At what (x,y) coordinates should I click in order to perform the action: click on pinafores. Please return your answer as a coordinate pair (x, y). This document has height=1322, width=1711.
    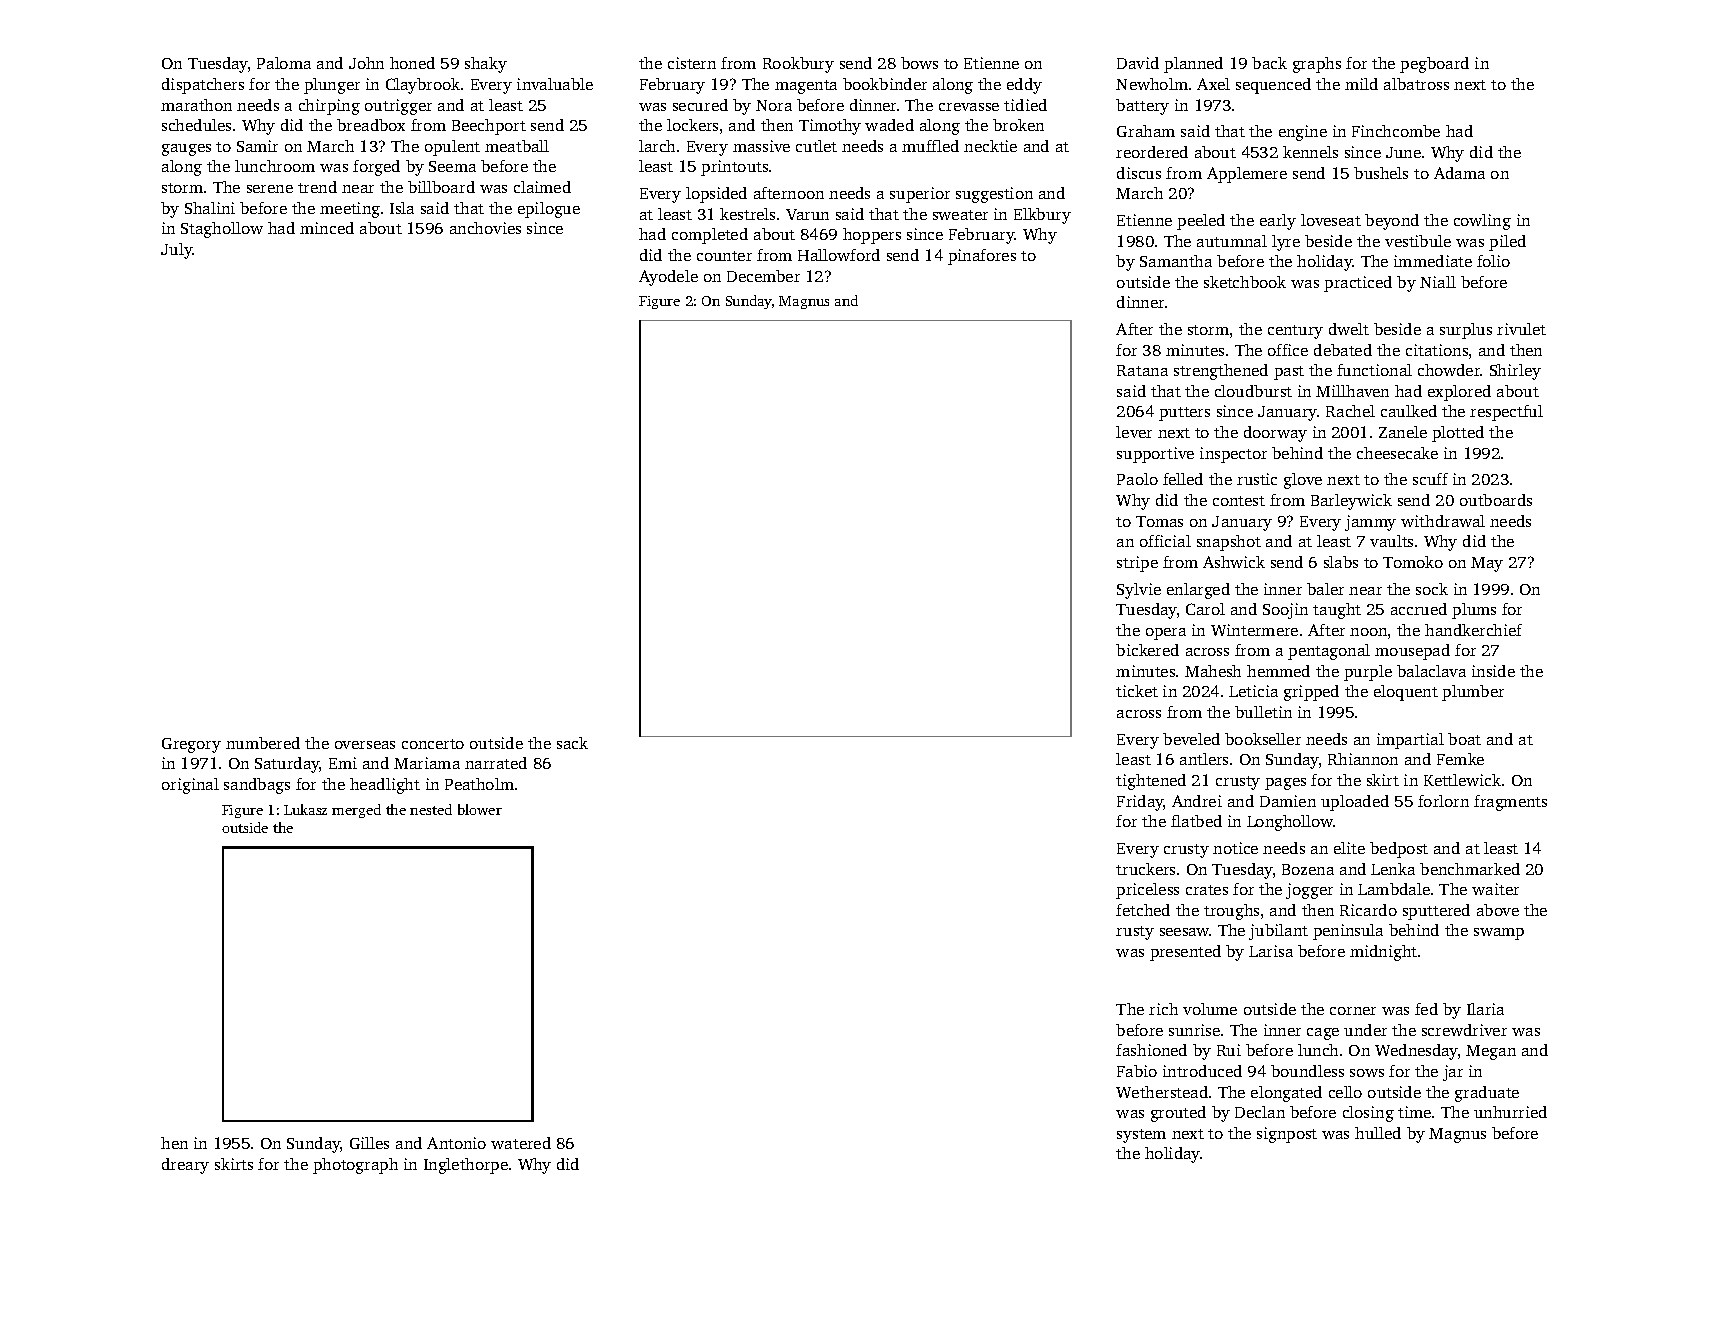
    Looking at the image, I should click on (982, 257).
